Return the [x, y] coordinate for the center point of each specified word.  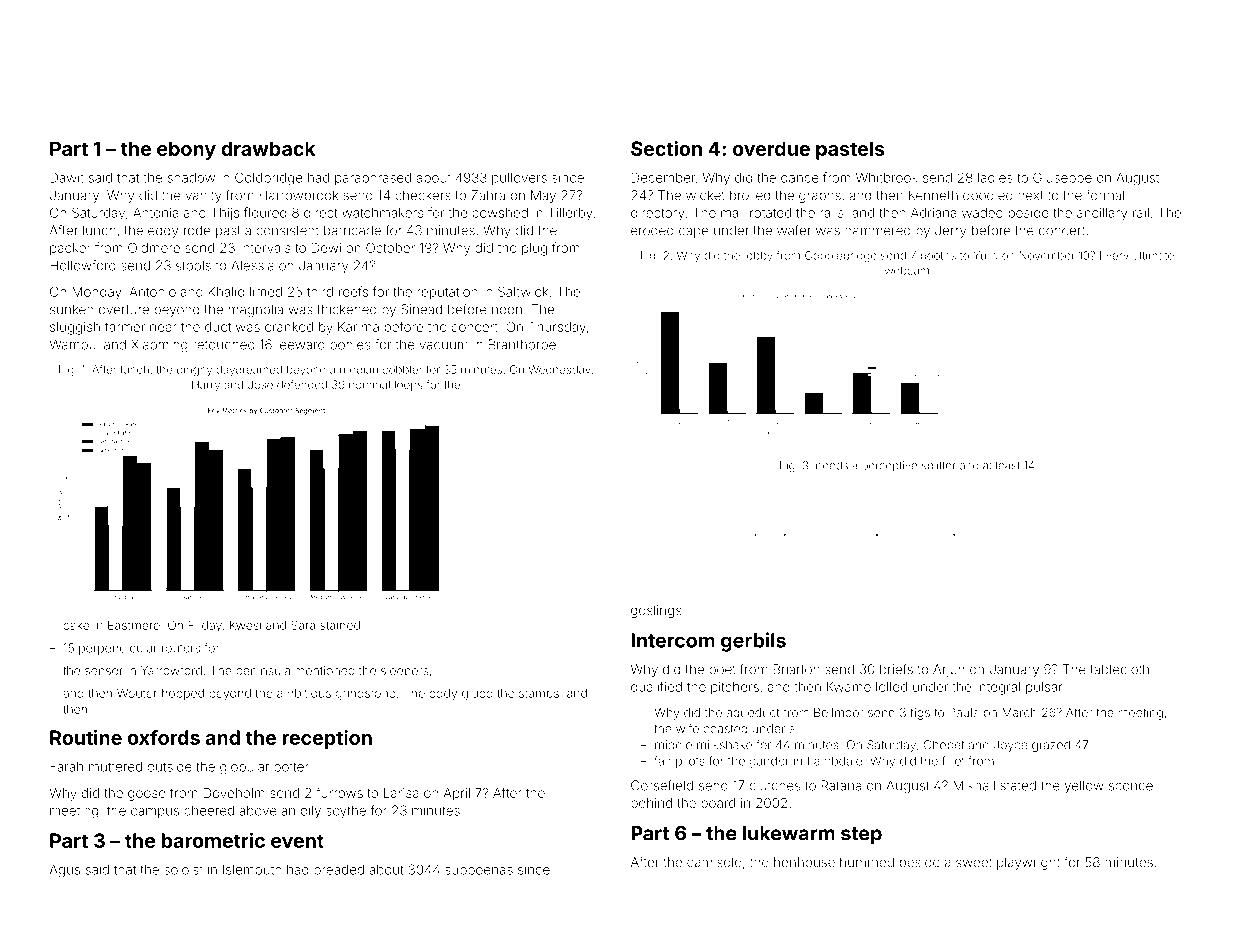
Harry [206, 386]
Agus [65, 871]
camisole [714, 862]
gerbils [753, 642]
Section [666, 148]
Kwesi [245, 625]
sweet [974, 862]
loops [409, 385]
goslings [656, 611]
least [1008, 465]
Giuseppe [1062, 178]
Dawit [67, 177]
